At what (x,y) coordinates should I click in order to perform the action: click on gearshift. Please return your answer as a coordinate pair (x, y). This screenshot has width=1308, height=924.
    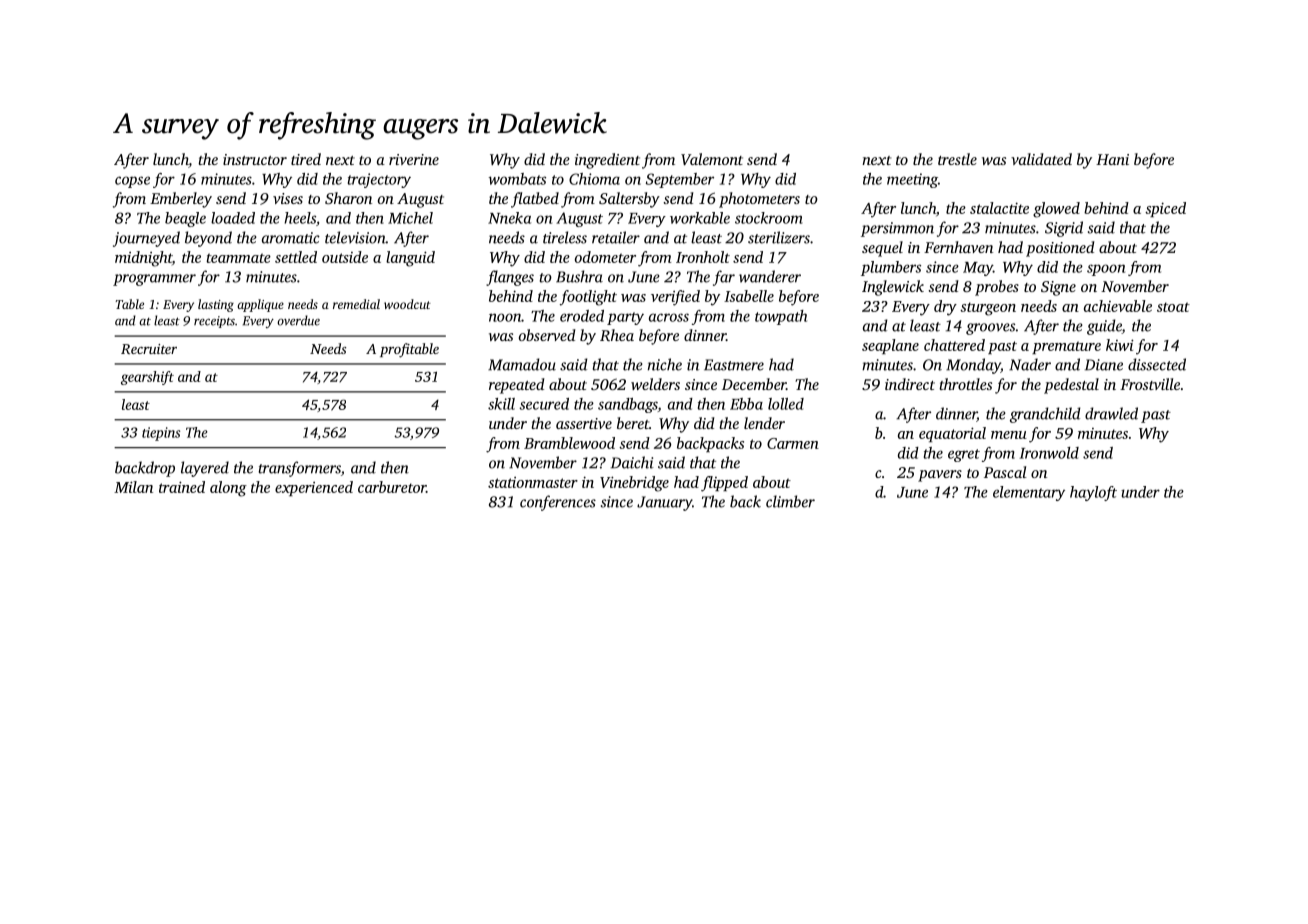
    Looking at the image, I should click on (147, 378).
